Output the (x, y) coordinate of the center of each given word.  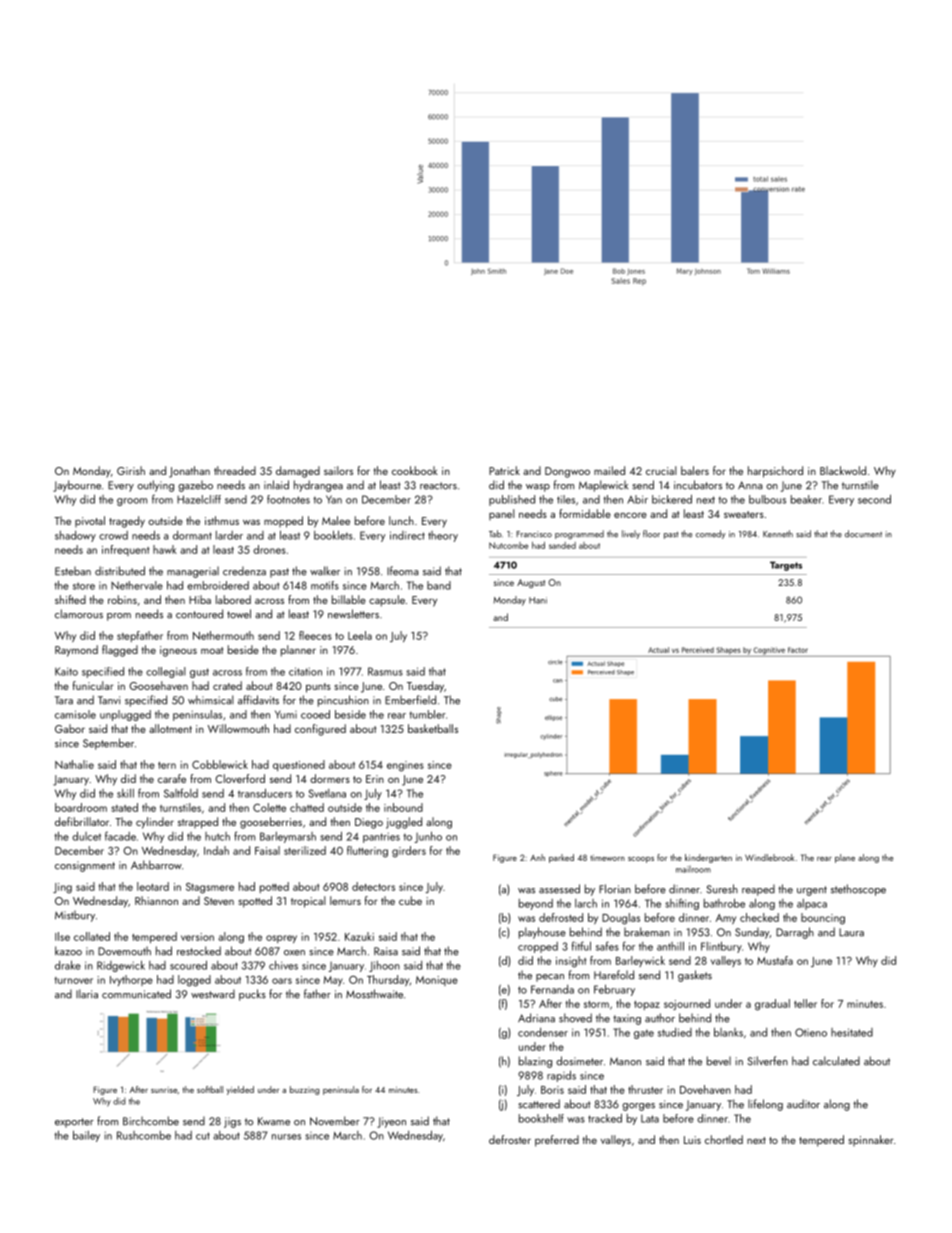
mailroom (693, 869)
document (863, 534)
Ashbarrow (156, 865)
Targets (786, 566)
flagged (120, 651)
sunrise (164, 1090)
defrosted (561, 917)
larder (229, 535)
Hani (538, 600)
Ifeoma (403, 571)
